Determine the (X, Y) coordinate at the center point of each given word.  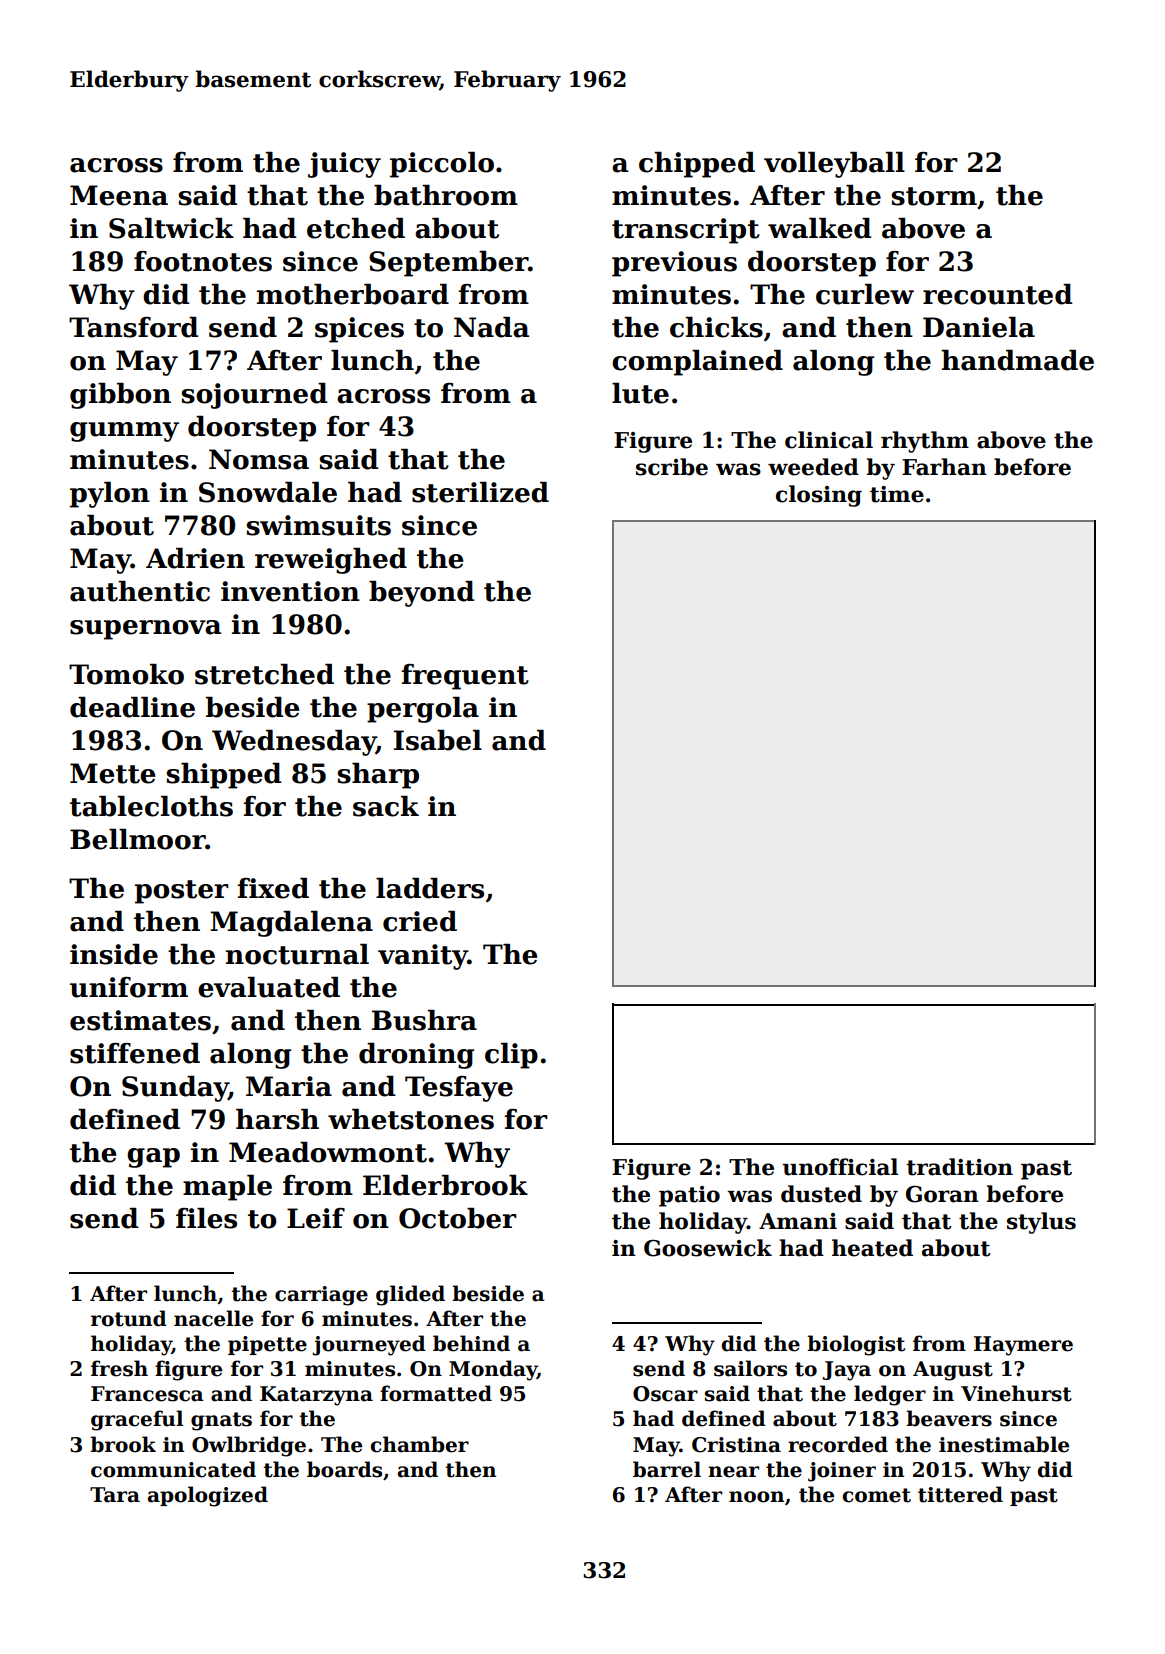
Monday (493, 1370)
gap (153, 1158)
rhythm (925, 442)
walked (820, 228)
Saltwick (171, 228)
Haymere (1023, 1346)
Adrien (195, 558)
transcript (686, 231)
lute (640, 393)
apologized (208, 1496)
